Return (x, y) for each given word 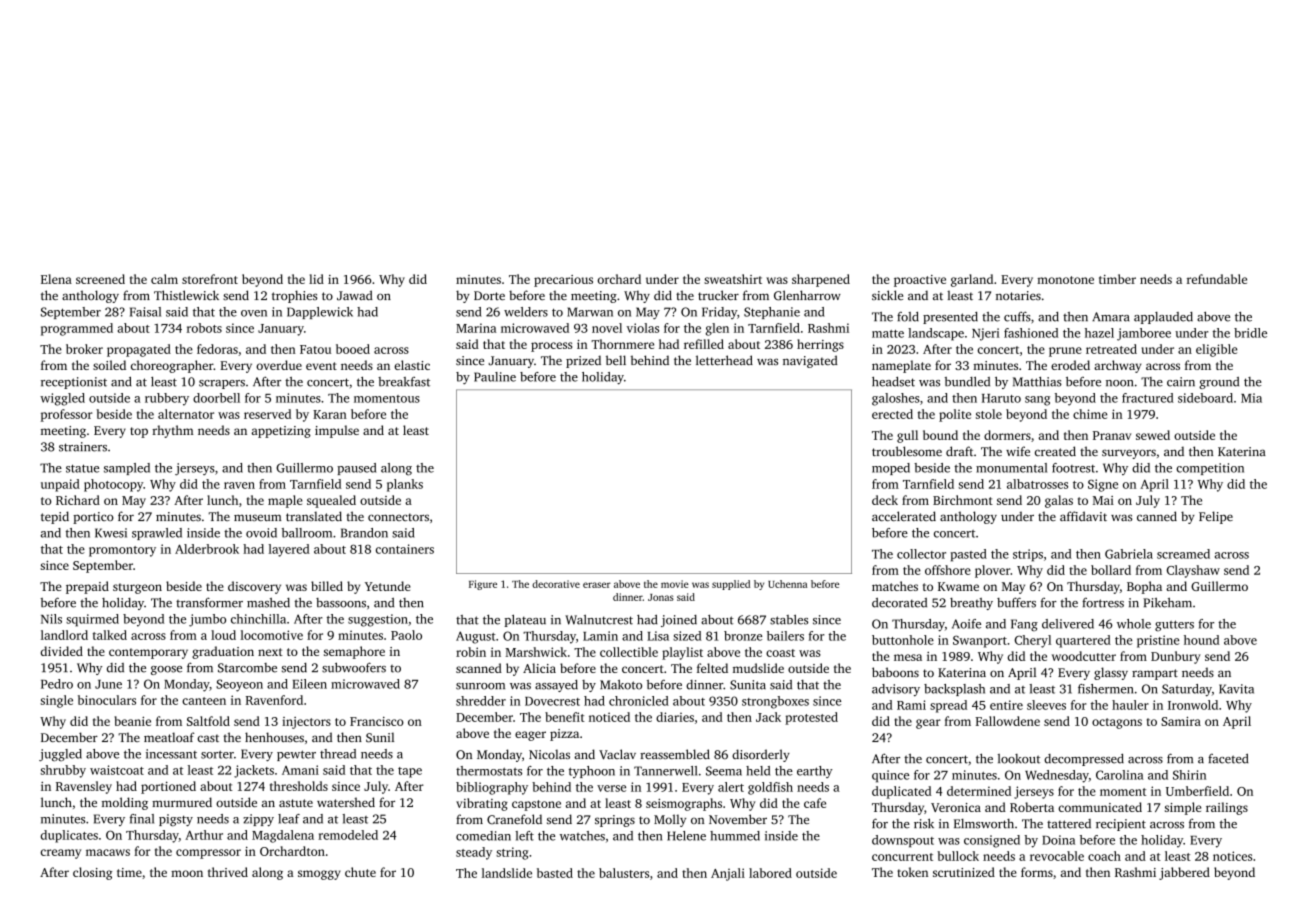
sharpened (821, 280)
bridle (1250, 333)
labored (770, 873)
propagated (139, 350)
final (142, 819)
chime (1090, 414)
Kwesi (111, 533)
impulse (337, 431)
